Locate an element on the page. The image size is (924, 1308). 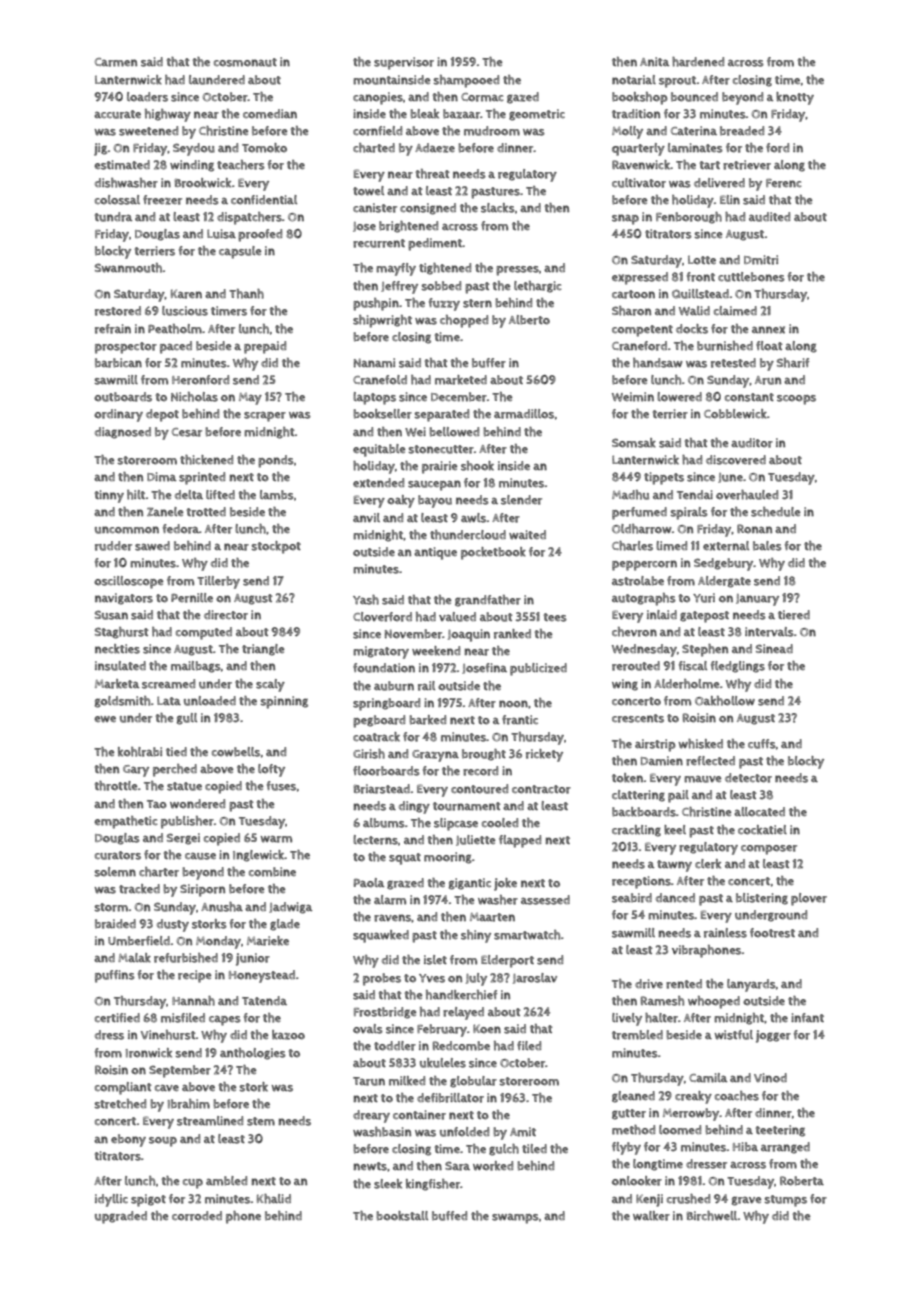
onlooker is located at coordinates (637, 1181).
